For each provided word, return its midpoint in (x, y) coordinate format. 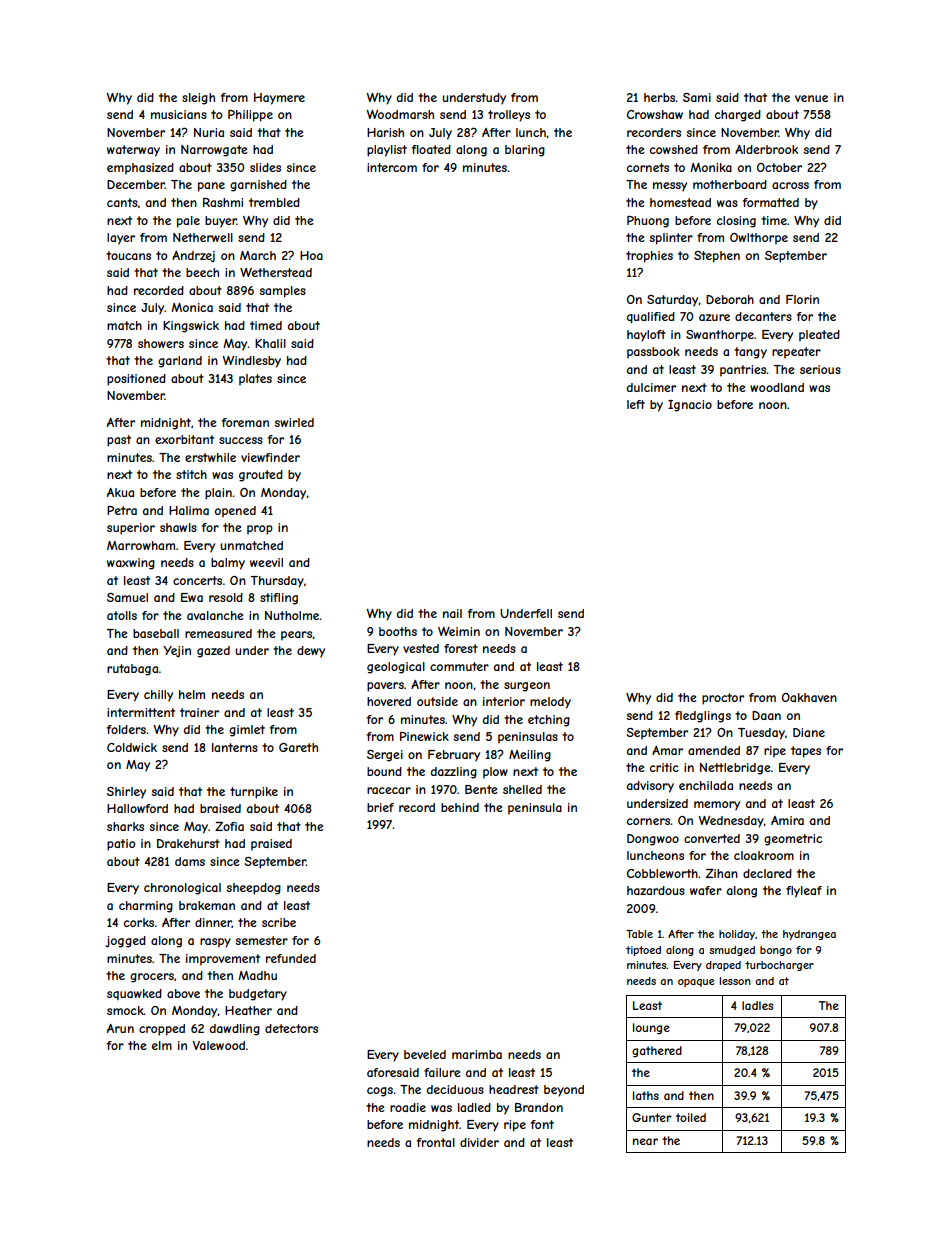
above (183, 993)
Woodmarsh (400, 114)
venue (811, 98)
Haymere (279, 99)
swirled (294, 422)
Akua (120, 492)
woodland (777, 387)
